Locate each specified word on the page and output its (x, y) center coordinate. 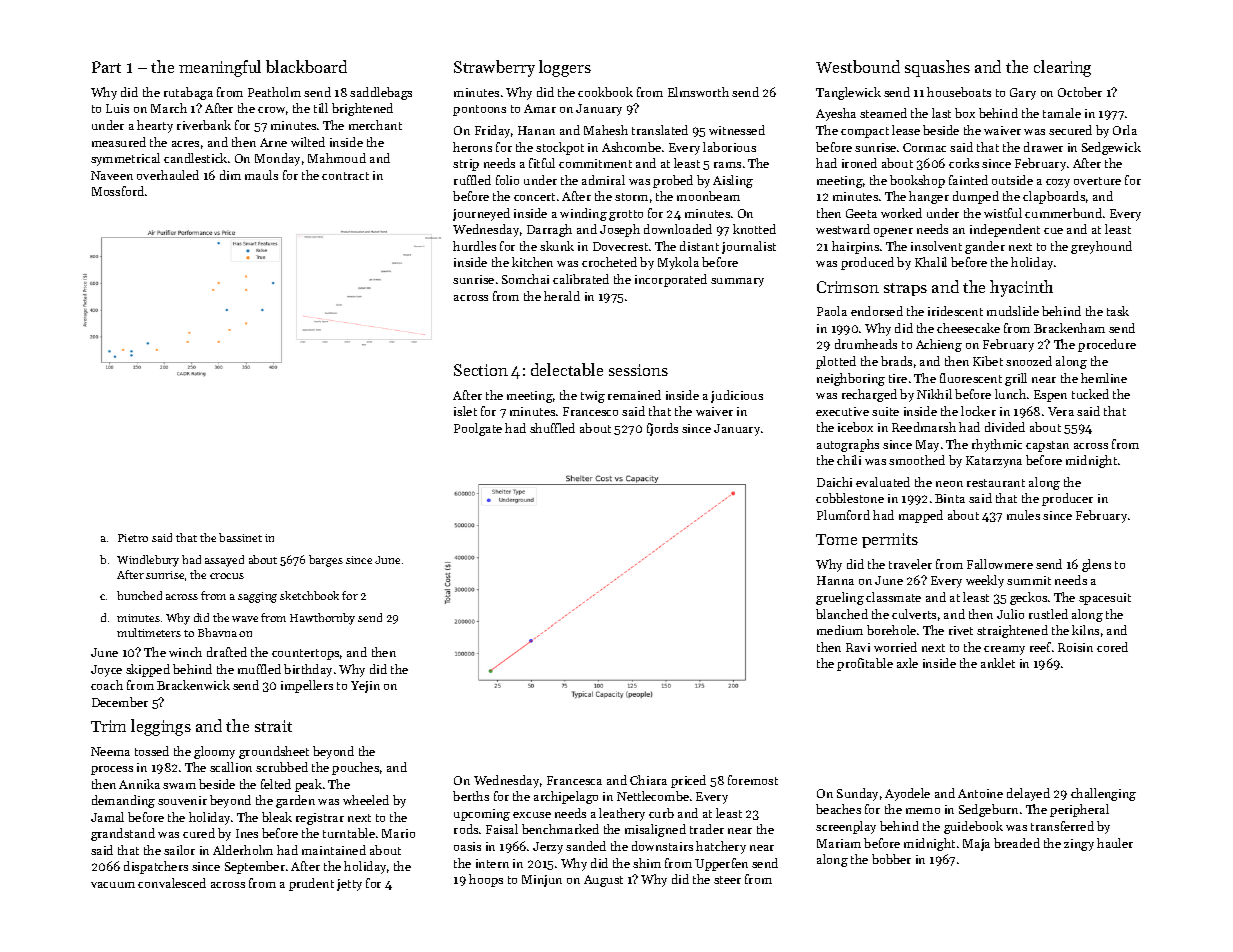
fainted (968, 180)
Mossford (118, 191)
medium (840, 630)
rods (466, 829)
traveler (910, 564)
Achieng (939, 345)
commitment (595, 163)
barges (326, 561)
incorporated (671, 280)
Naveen (112, 175)
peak (308, 785)
